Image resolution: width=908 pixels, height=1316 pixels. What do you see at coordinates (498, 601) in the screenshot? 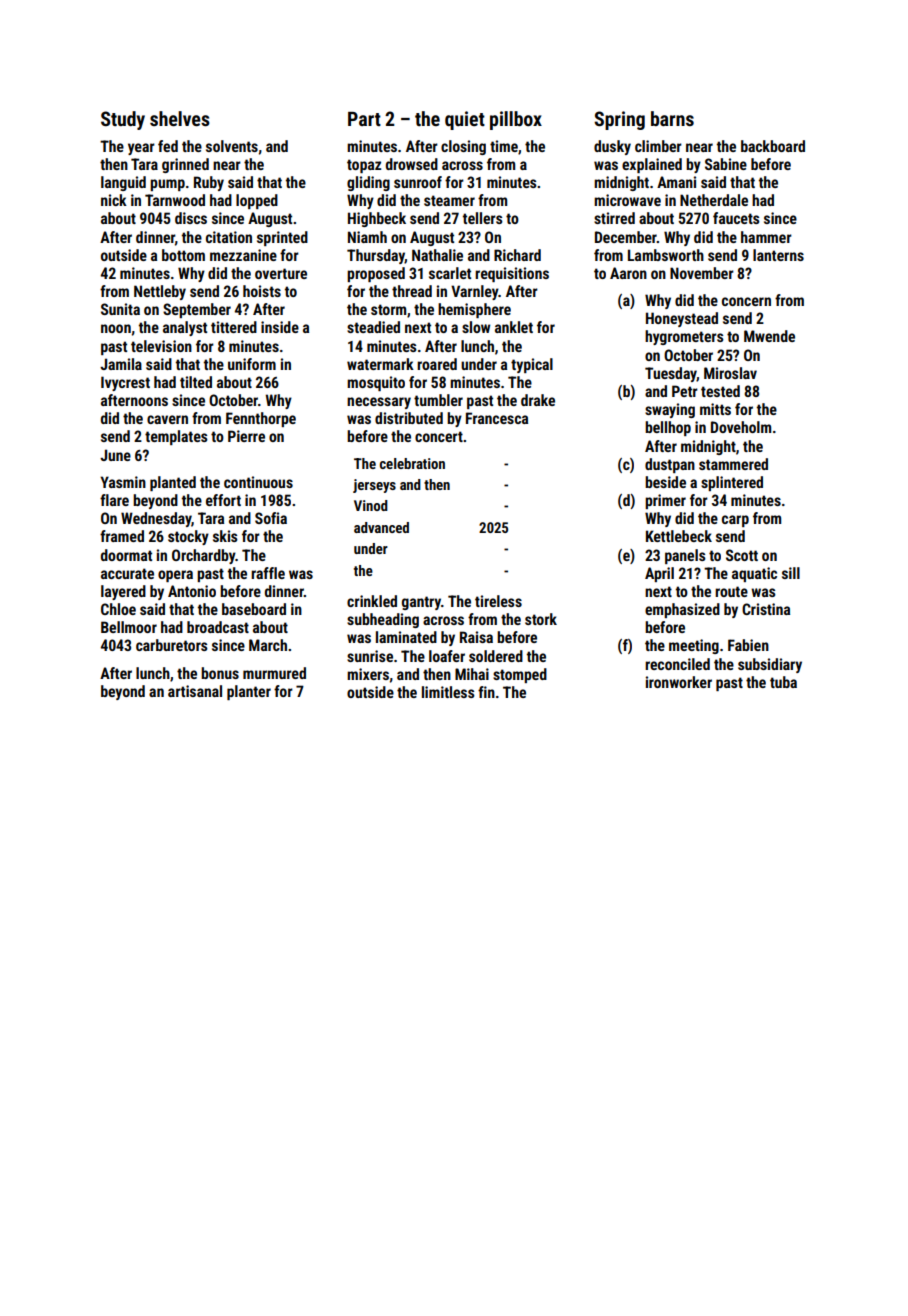
I see `tireless` at bounding box center [498, 601].
